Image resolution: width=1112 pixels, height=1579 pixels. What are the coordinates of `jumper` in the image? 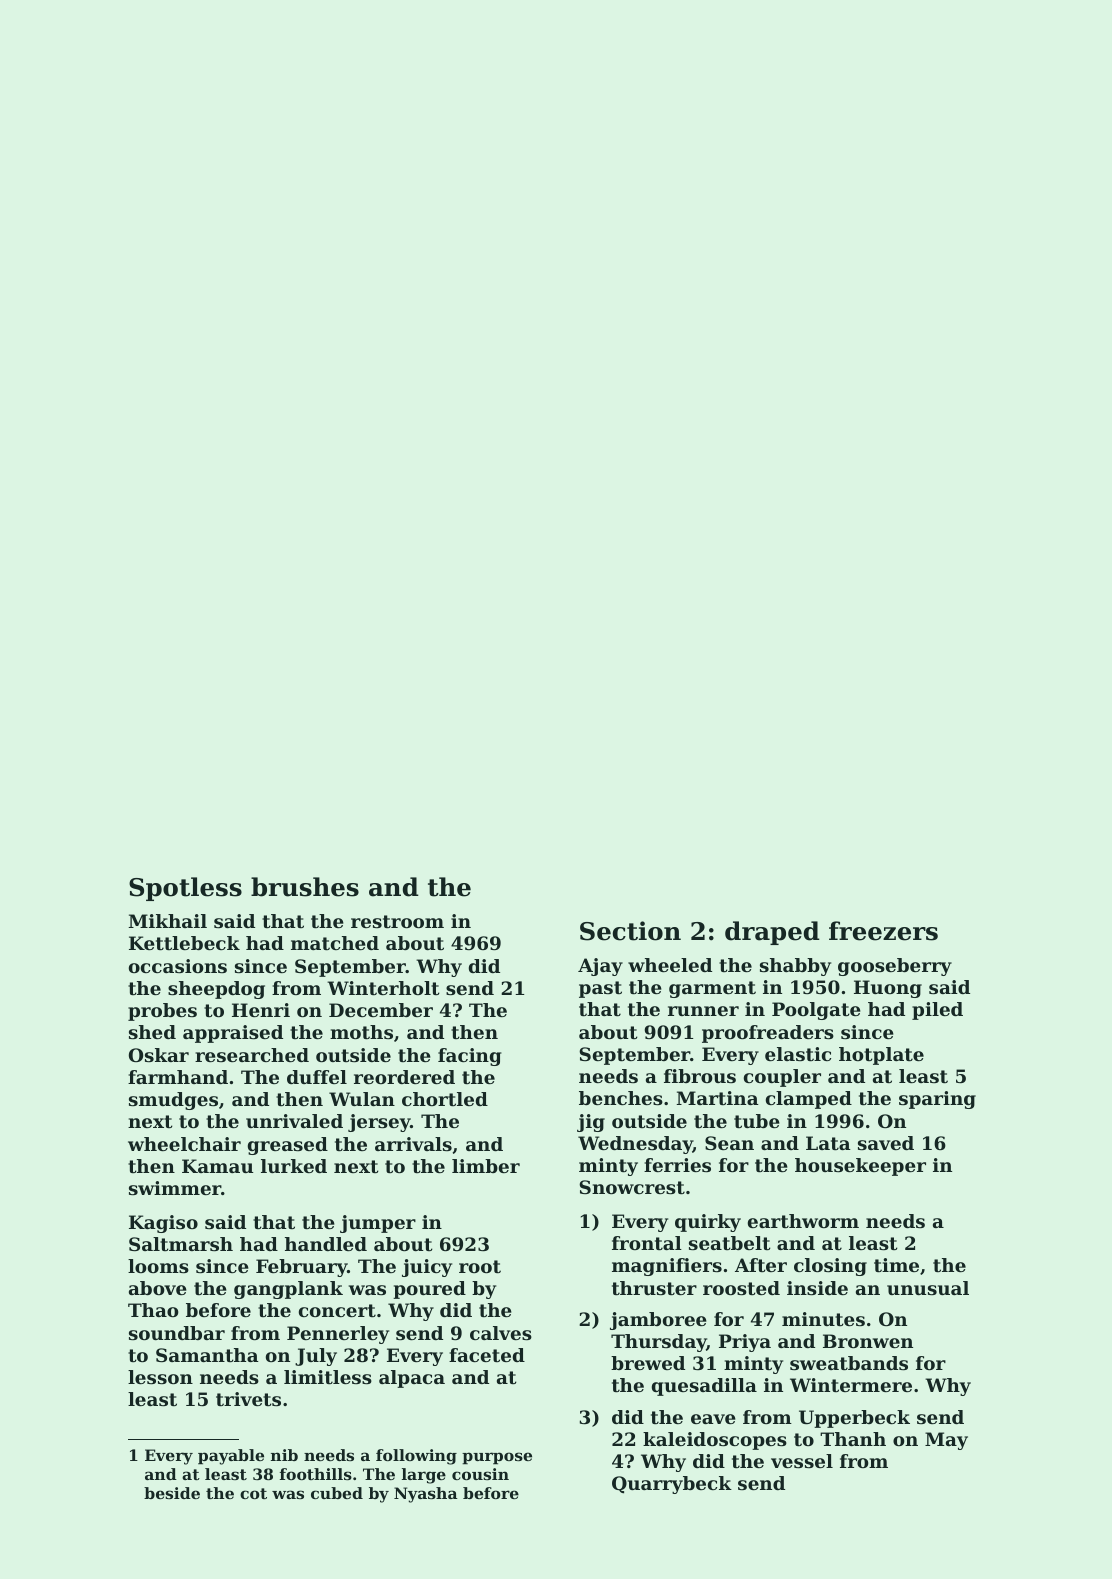 It's located at (378, 1224).
